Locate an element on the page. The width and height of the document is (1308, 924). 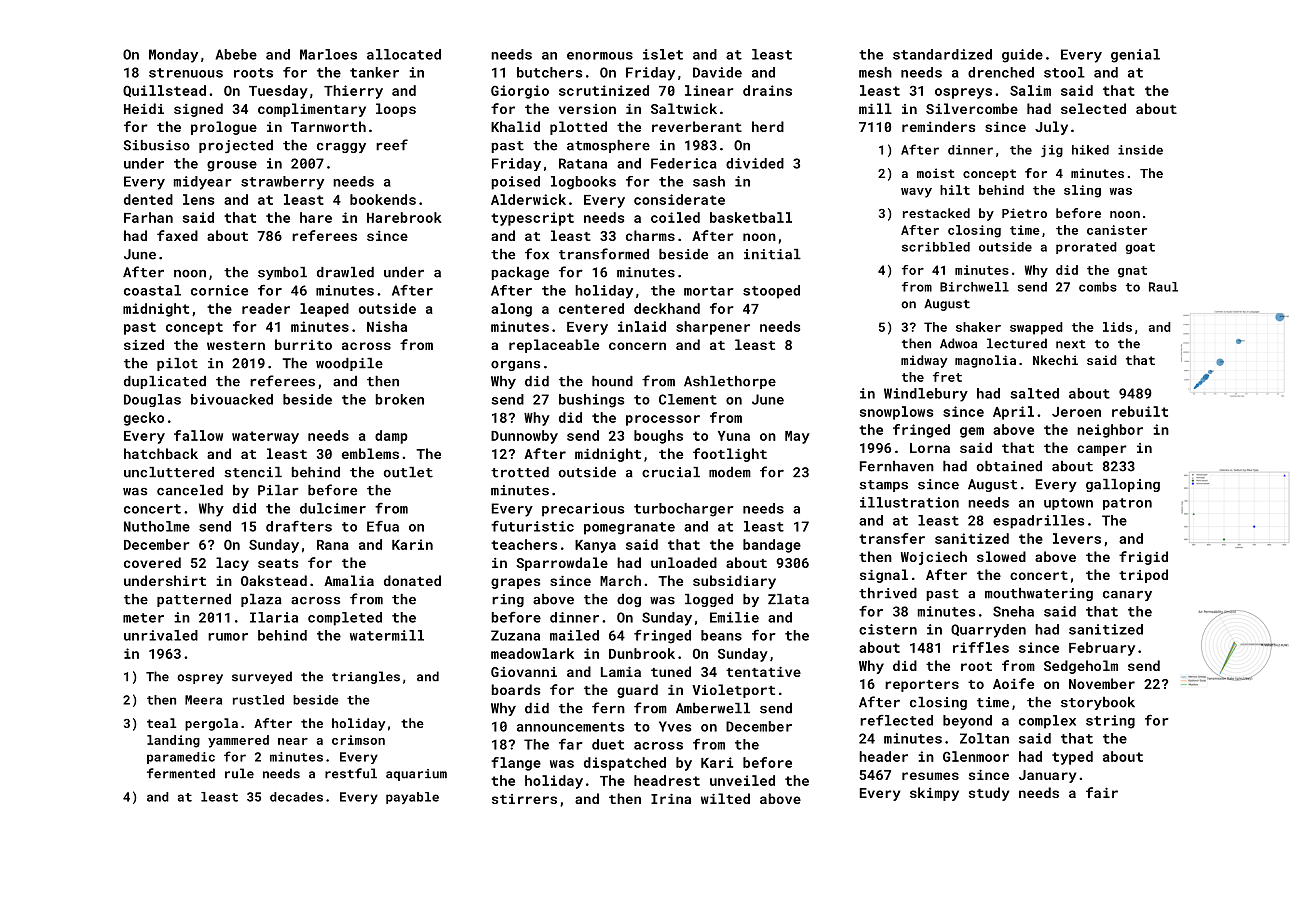
herd is located at coordinates (768, 126).
